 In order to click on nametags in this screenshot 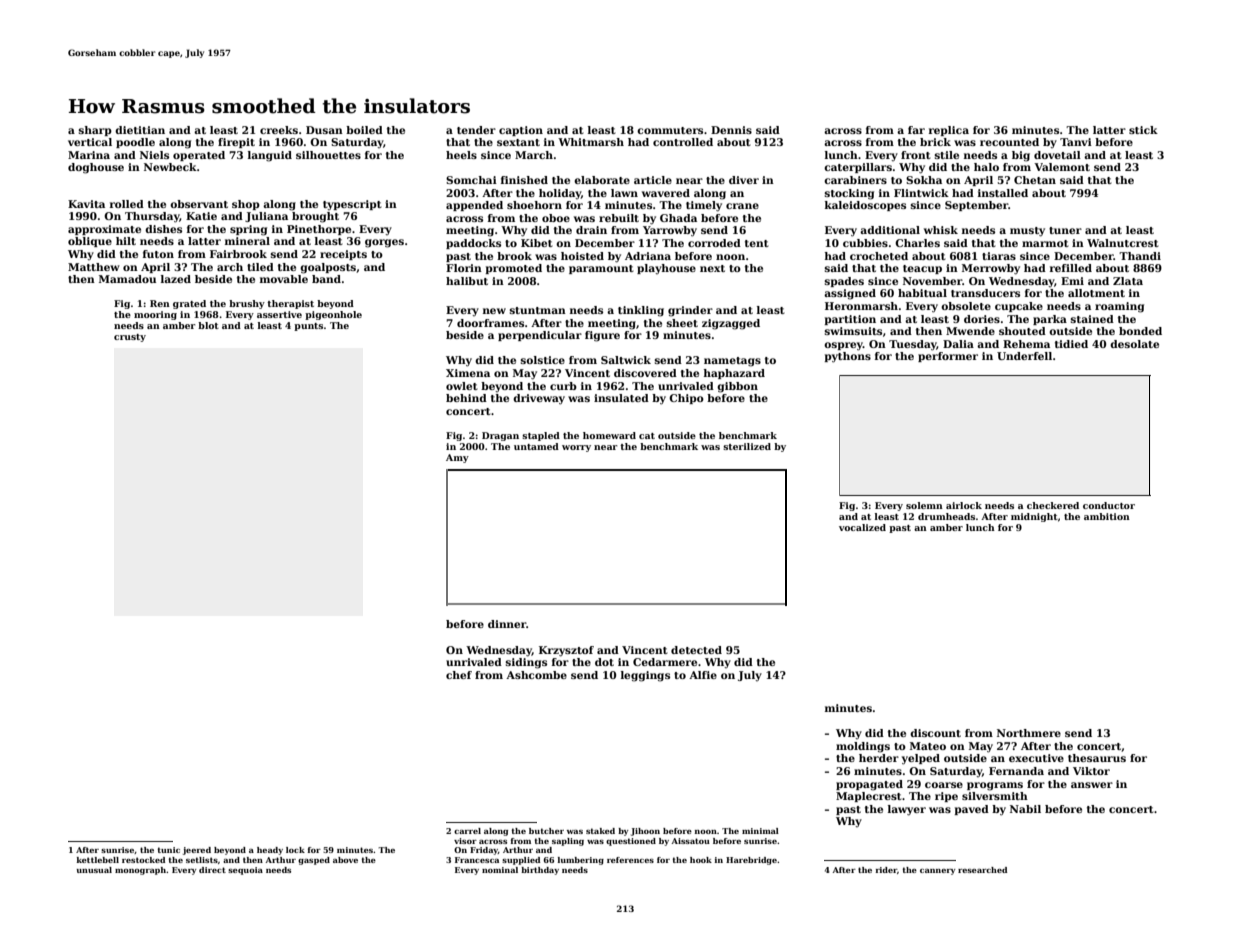, I will do `click(732, 362)`.
